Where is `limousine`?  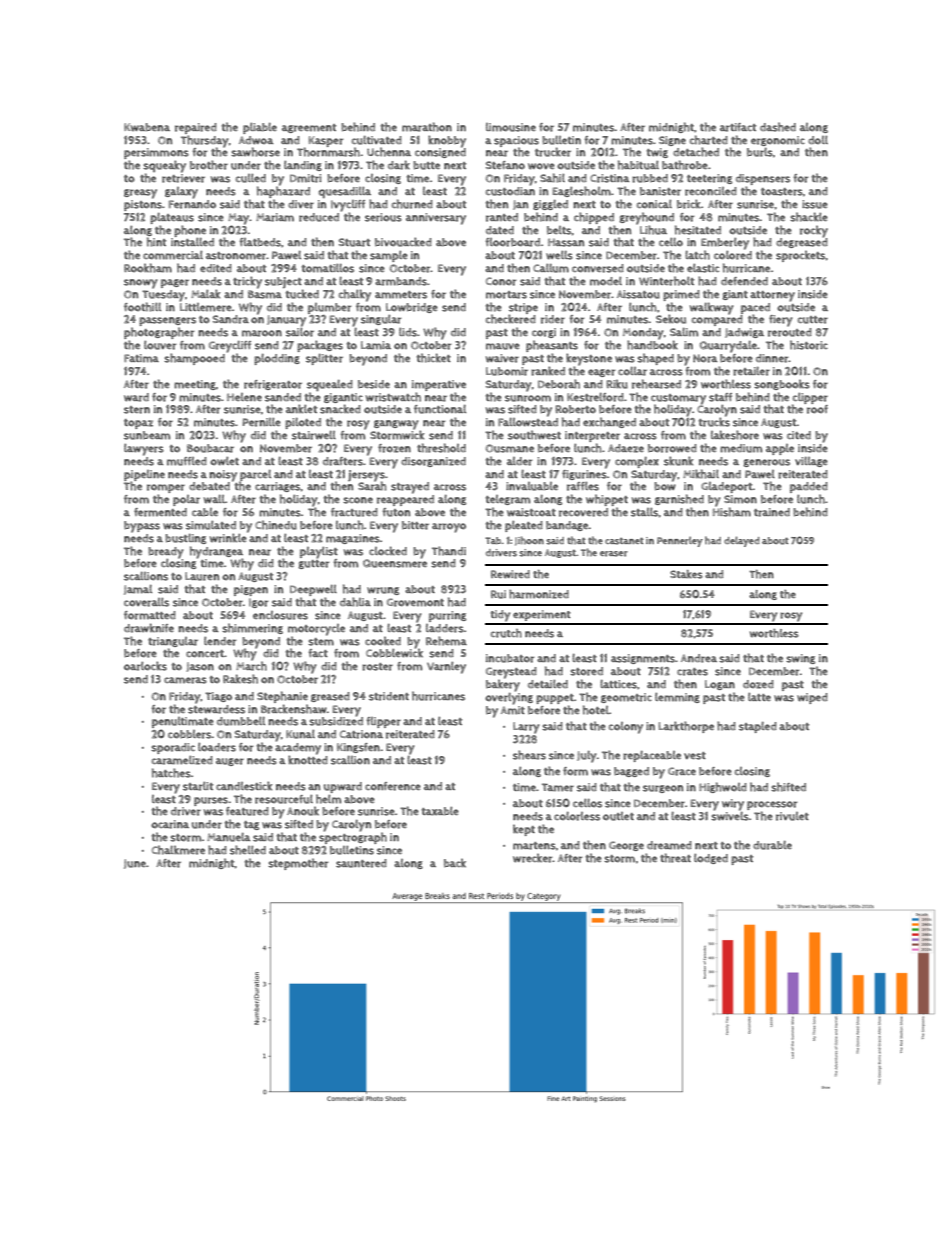
limousine is located at coordinates (511, 127).
